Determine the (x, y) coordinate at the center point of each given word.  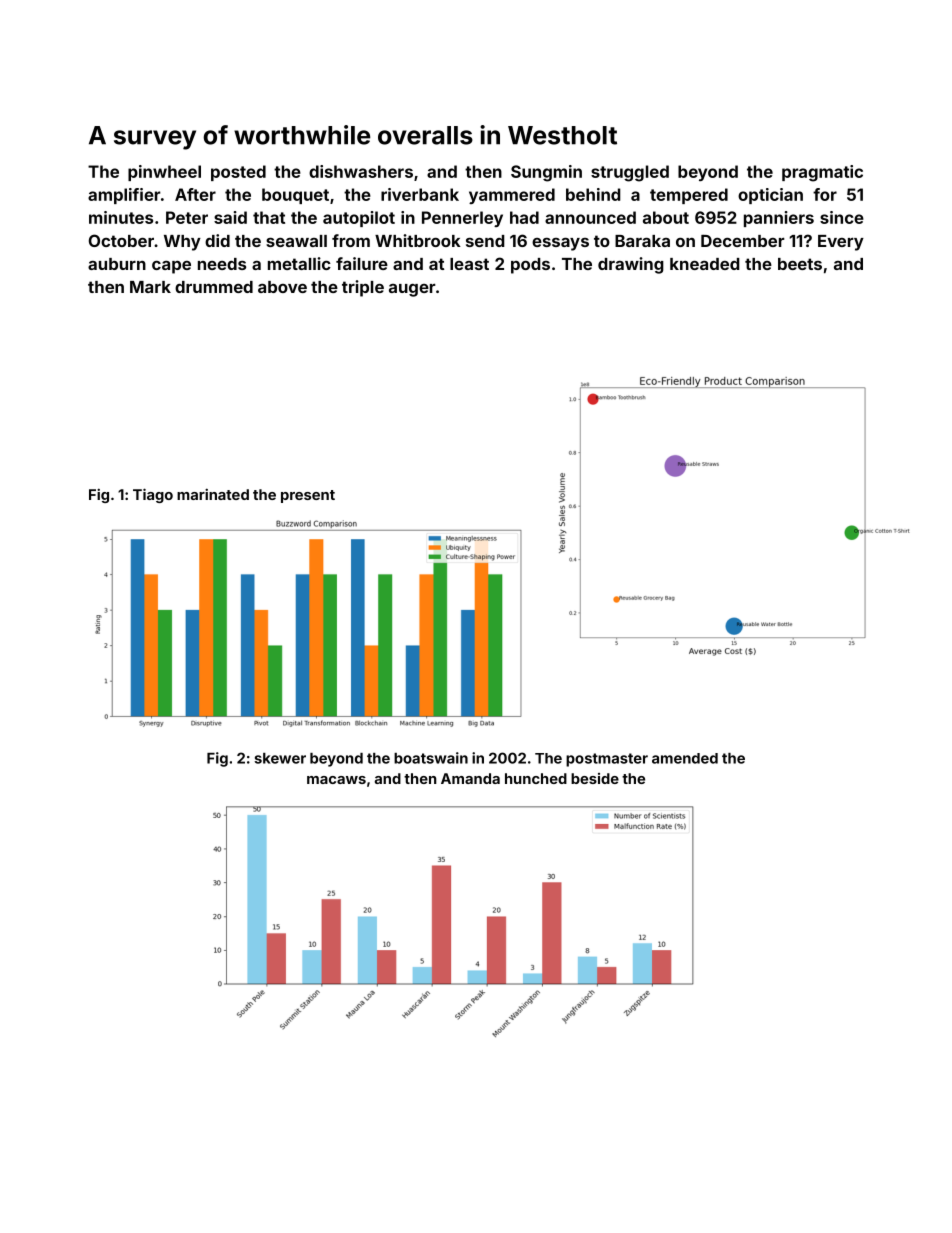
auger (412, 290)
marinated (213, 494)
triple (363, 288)
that (269, 217)
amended (685, 758)
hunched (536, 778)
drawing (631, 265)
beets (800, 264)
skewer (280, 758)
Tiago (153, 495)
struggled (630, 173)
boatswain (431, 758)
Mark (150, 287)
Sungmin (546, 173)
